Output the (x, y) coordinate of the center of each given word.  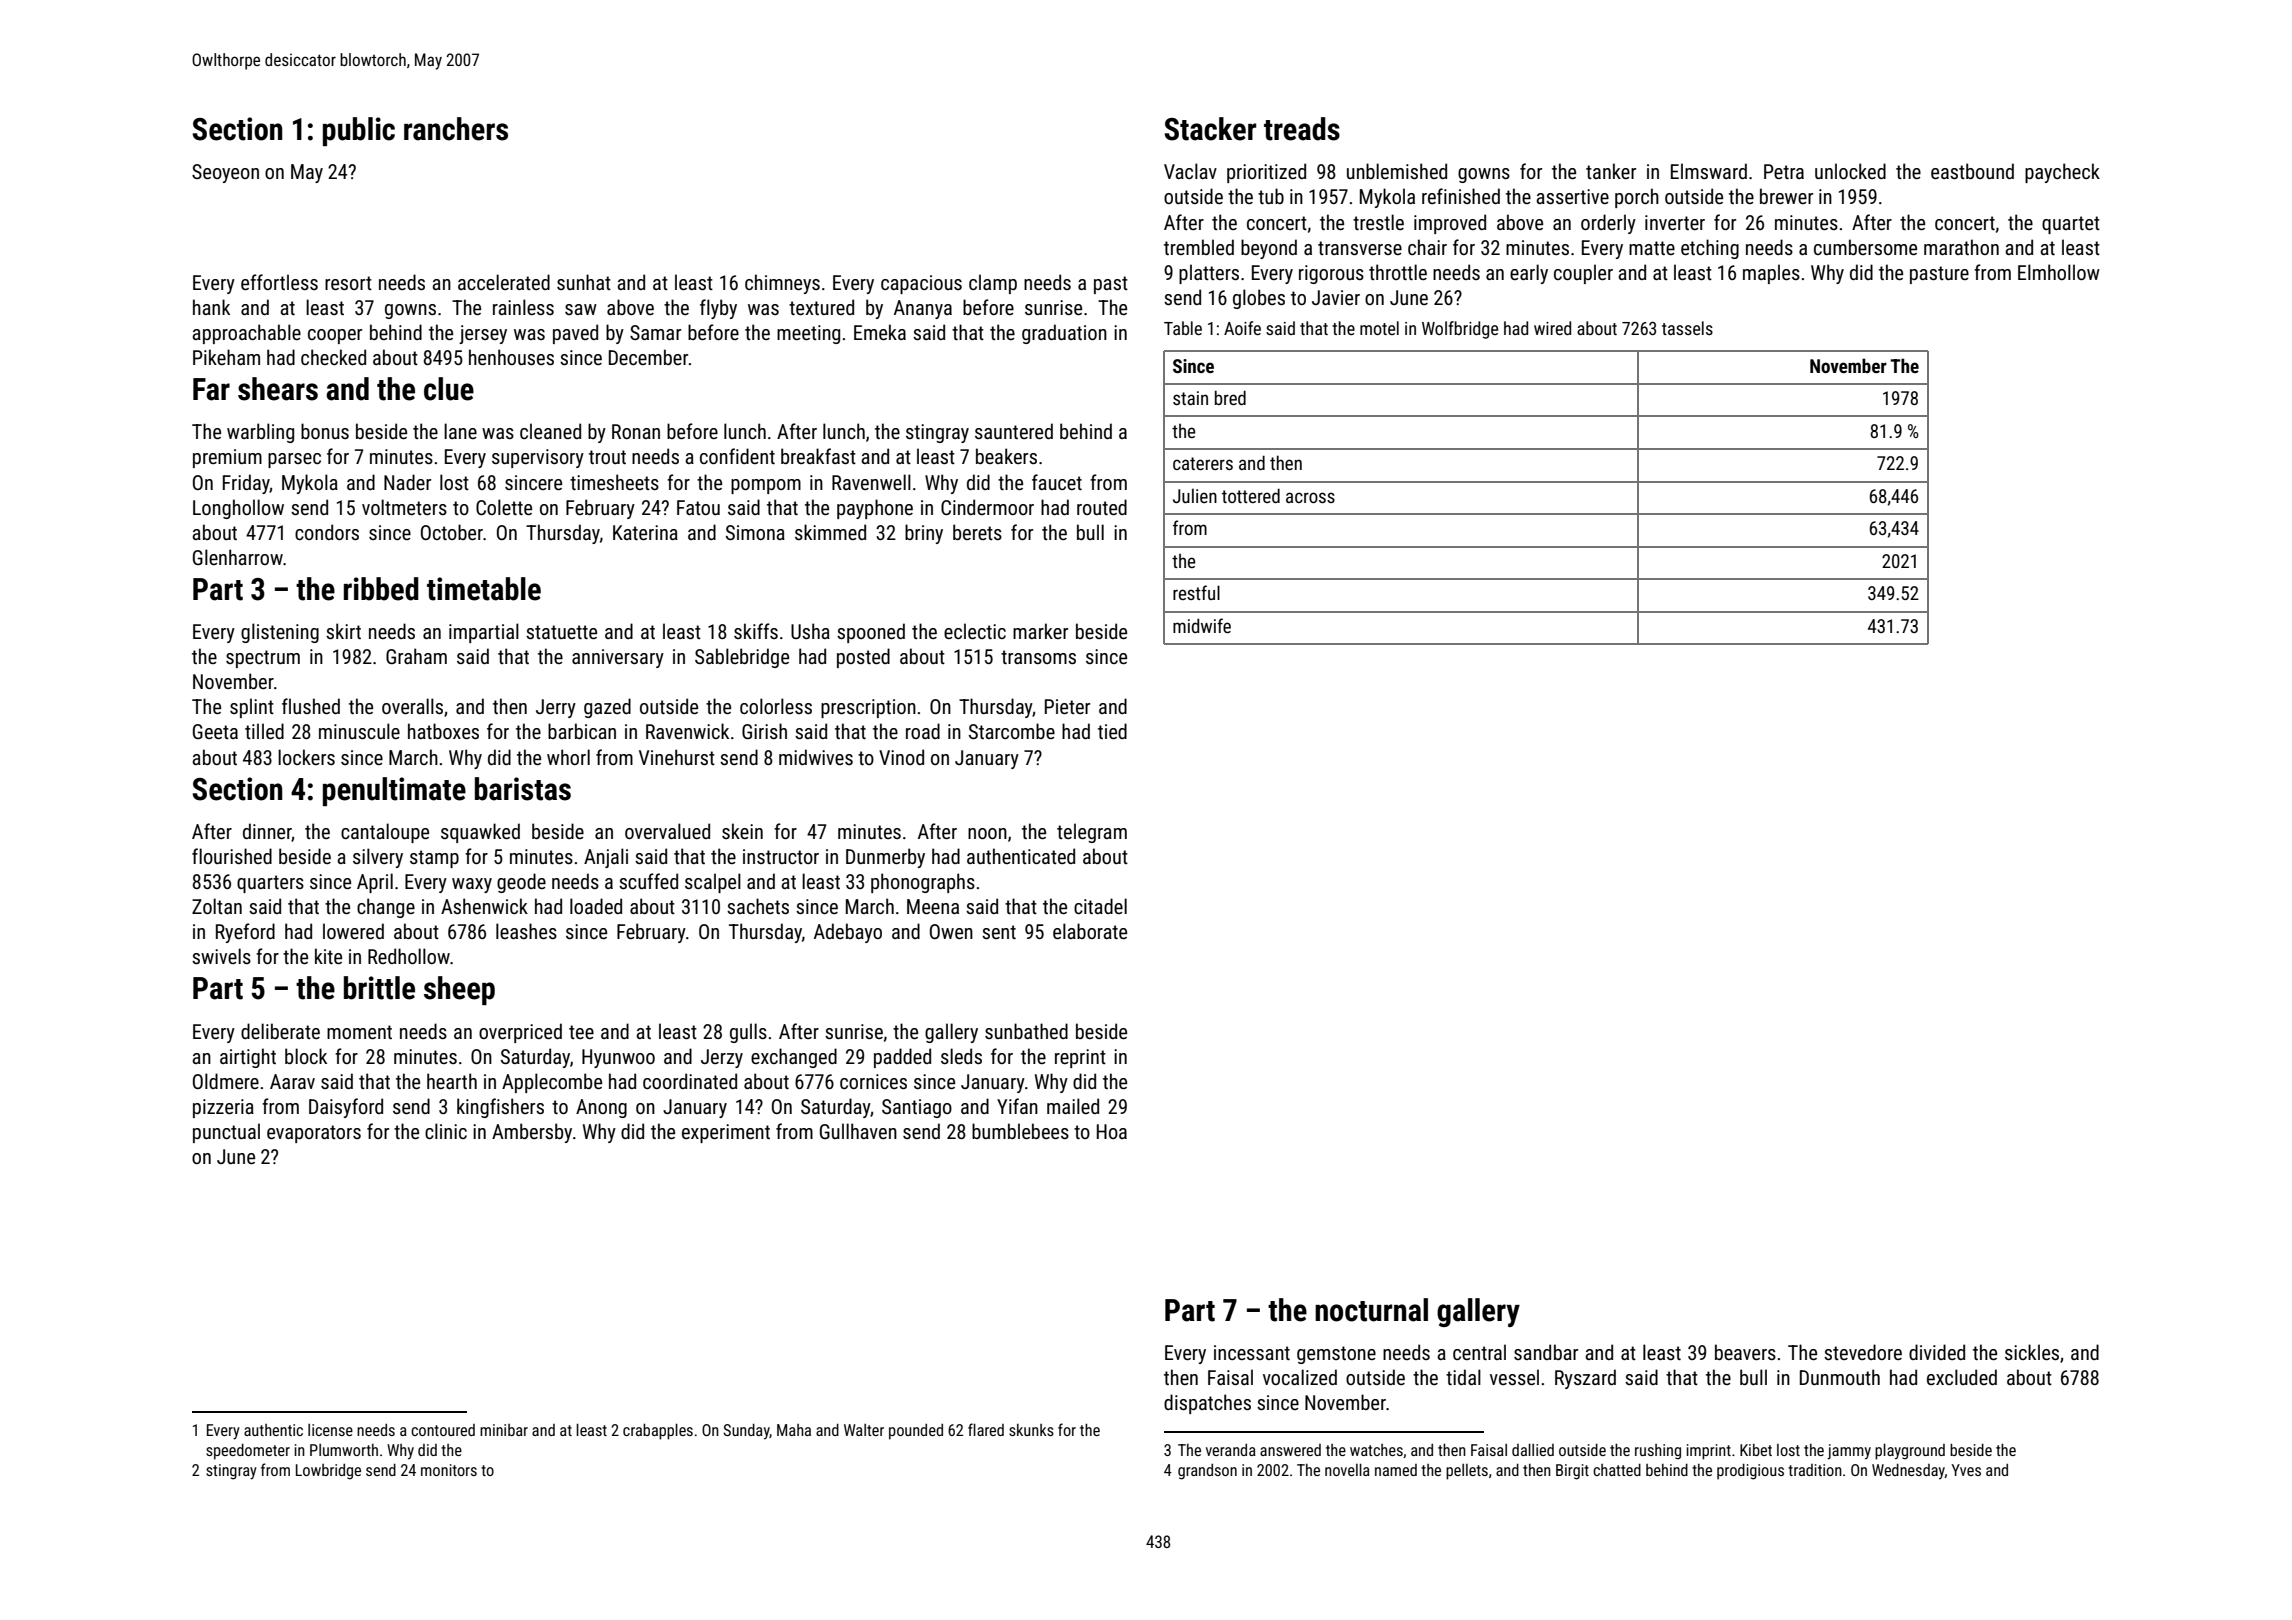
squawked (480, 833)
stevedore (1863, 1352)
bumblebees (1020, 1131)
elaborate (1090, 931)
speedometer (248, 1451)
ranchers (456, 129)
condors (327, 532)
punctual (226, 1133)
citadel (1100, 906)
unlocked (1850, 171)
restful (1196, 592)
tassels (1687, 328)
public (359, 131)
